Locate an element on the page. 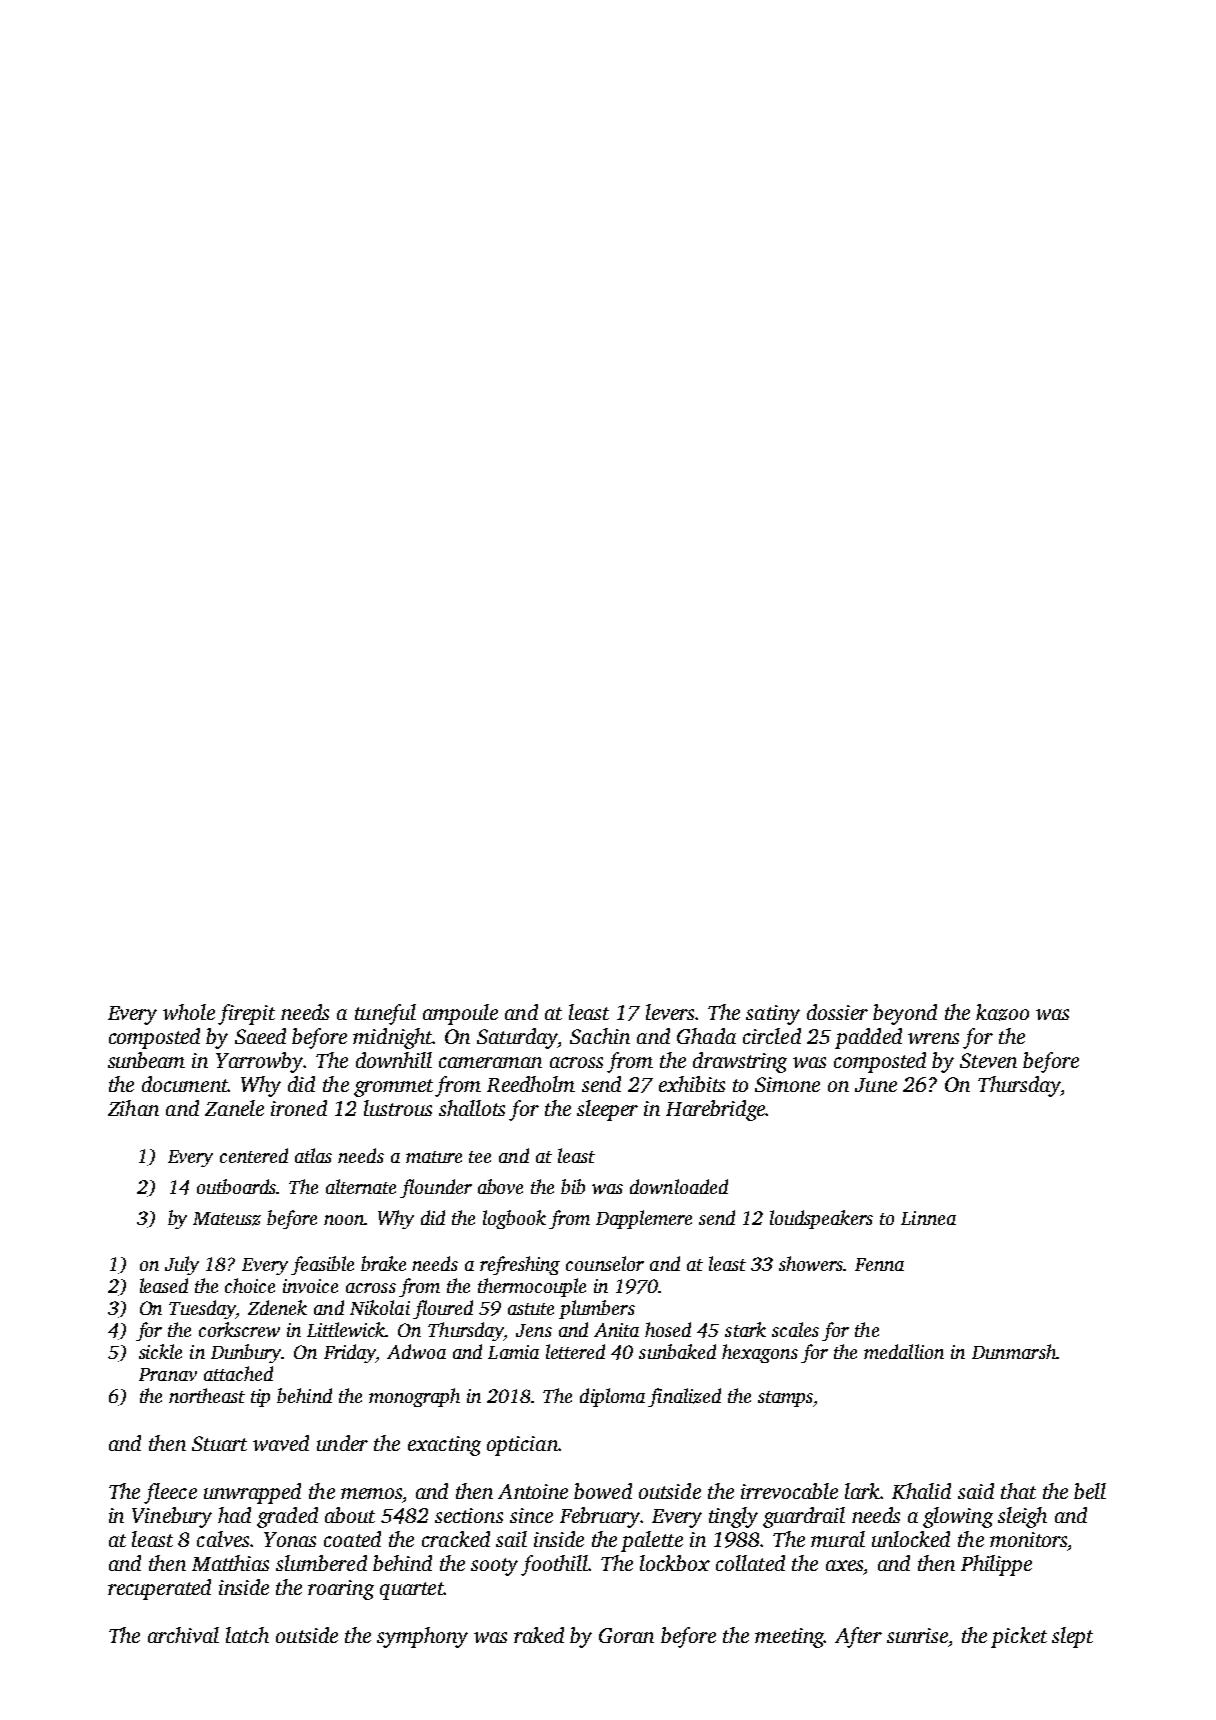 This image has height=1720, width=1216. stark is located at coordinates (745, 1329).
